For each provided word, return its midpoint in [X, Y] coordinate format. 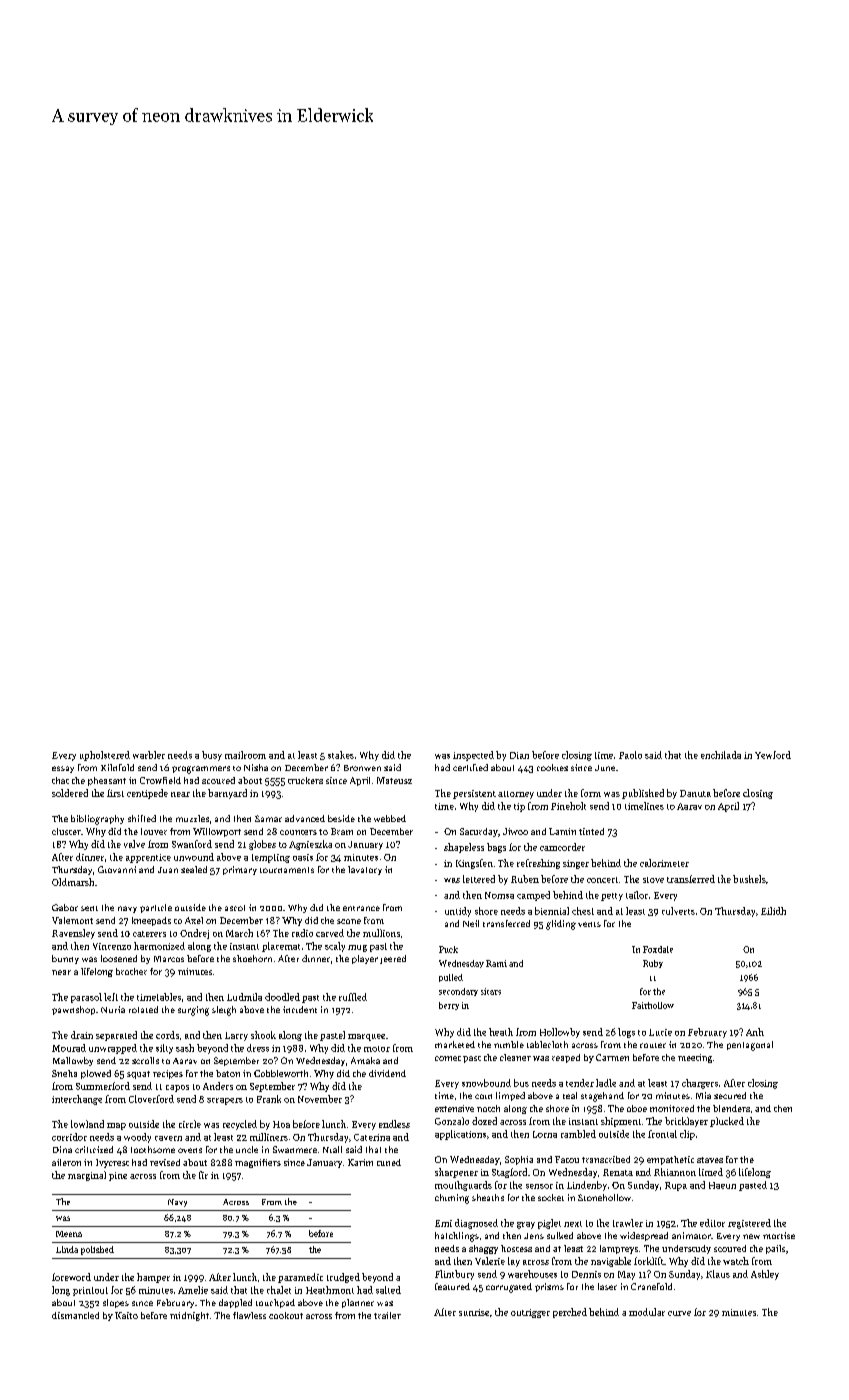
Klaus [718, 1274]
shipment [621, 1122]
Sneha [64, 1073]
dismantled [75, 1315]
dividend [387, 1073]
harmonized [159, 946]
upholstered [105, 756]
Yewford [773, 755]
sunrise [474, 1312]
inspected [473, 756]
